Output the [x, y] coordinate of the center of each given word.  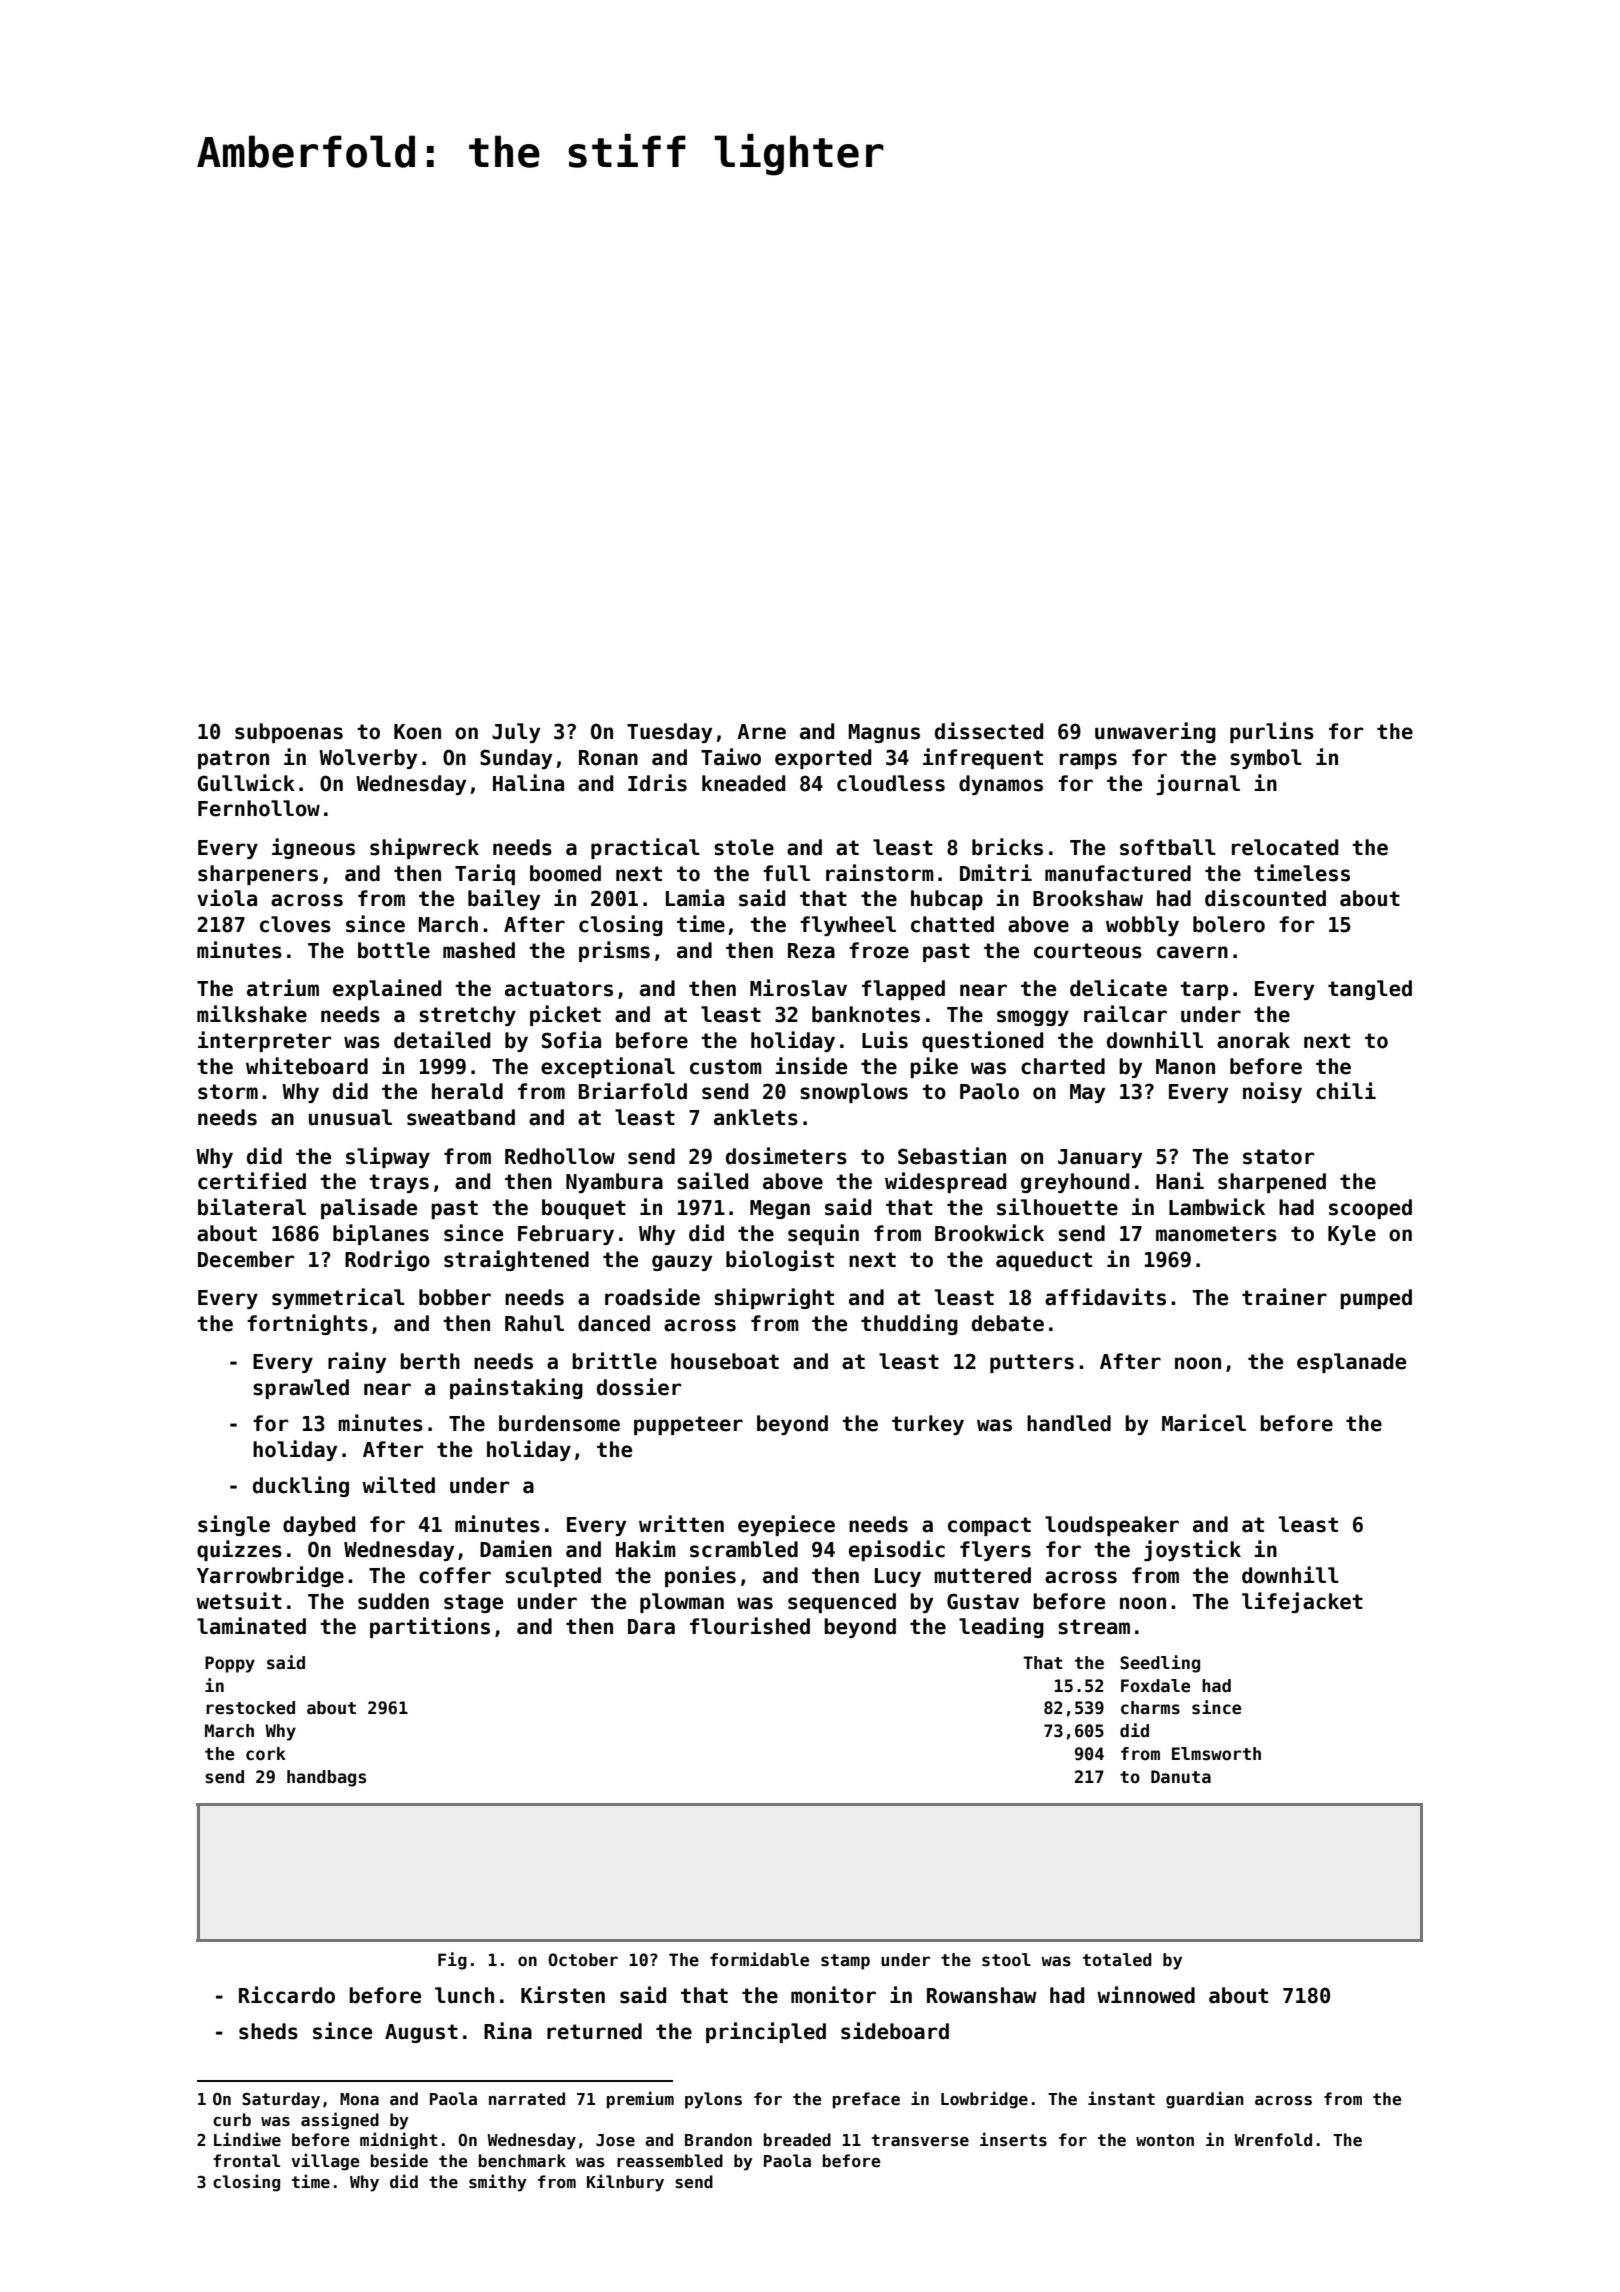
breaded [797, 2140]
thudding [909, 1324]
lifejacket [1302, 1602]
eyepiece [786, 1525]
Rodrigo [387, 1260]
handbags [326, 1778]
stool [1006, 1960]
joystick [1192, 1550]
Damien [516, 1549]
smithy [498, 2183]
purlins [1272, 732]
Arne [761, 732]
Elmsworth [1216, 1754]
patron [233, 759]
